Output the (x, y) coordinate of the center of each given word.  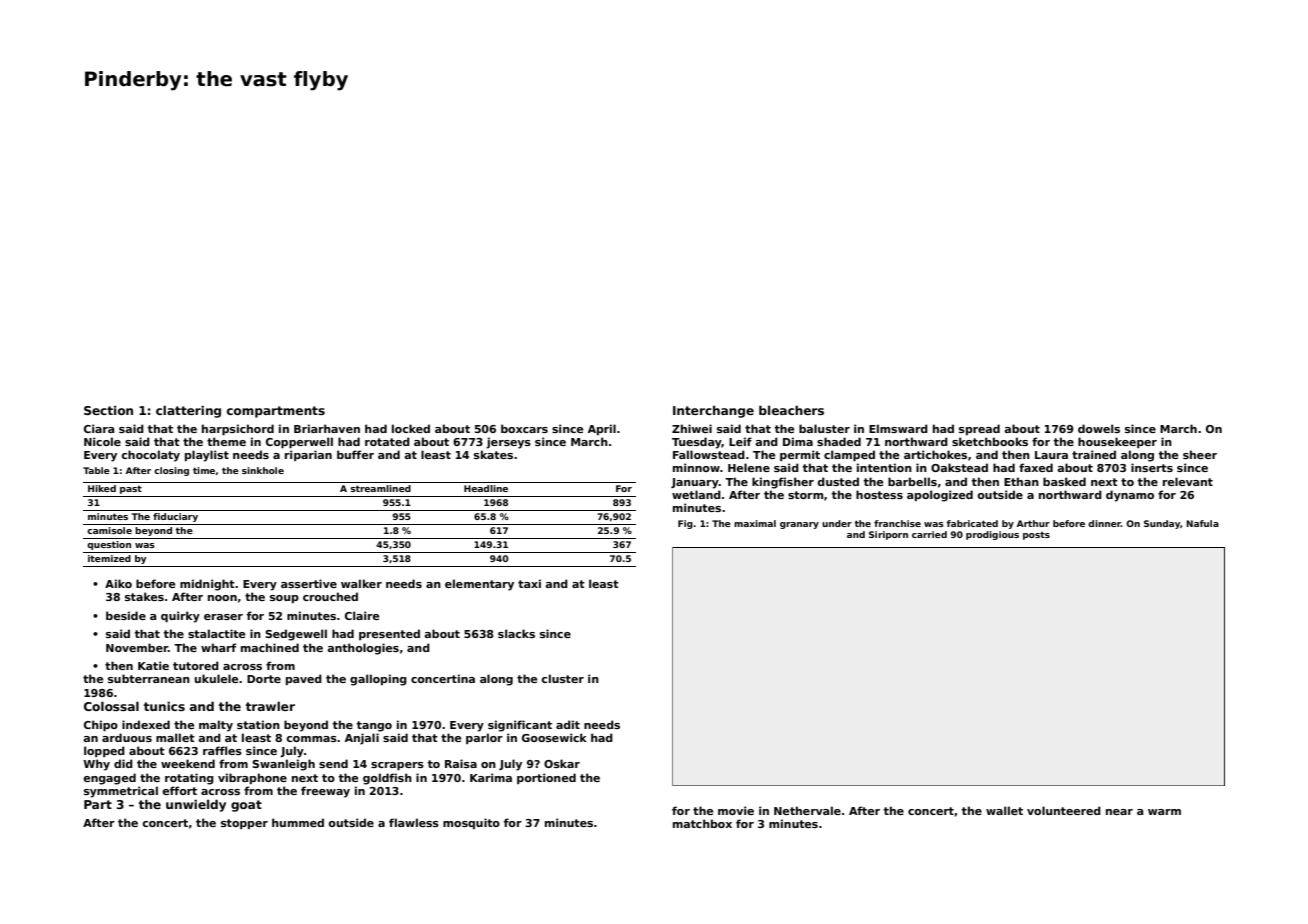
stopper (244, 824)
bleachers (791, 410)
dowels (1099, 428)
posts (1036, 536)
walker (361, 583)
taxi (529, 583)
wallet (1004, 810)
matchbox (702, 823)
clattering (188, 411)
